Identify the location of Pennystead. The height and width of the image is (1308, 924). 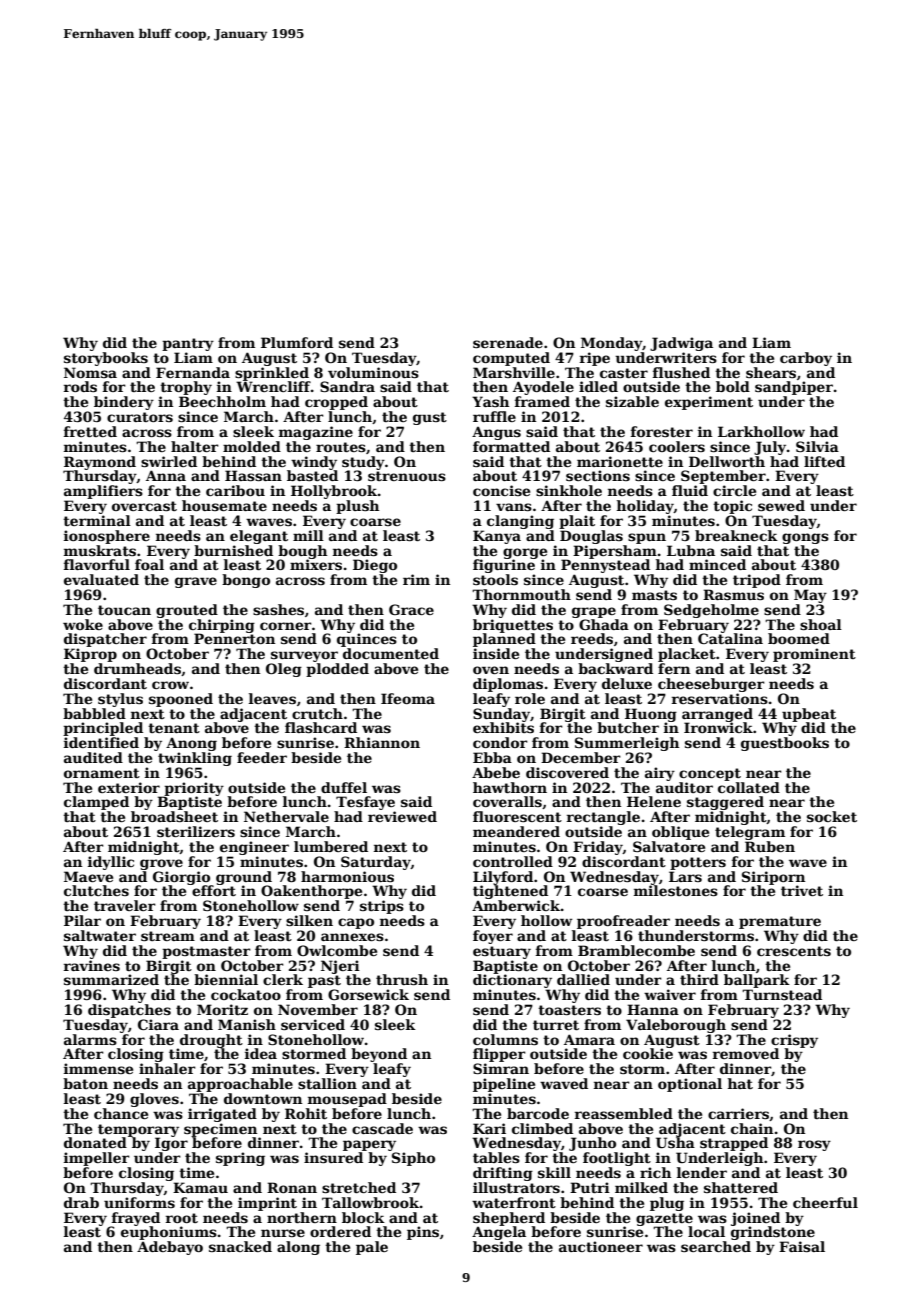
(605, 566).
